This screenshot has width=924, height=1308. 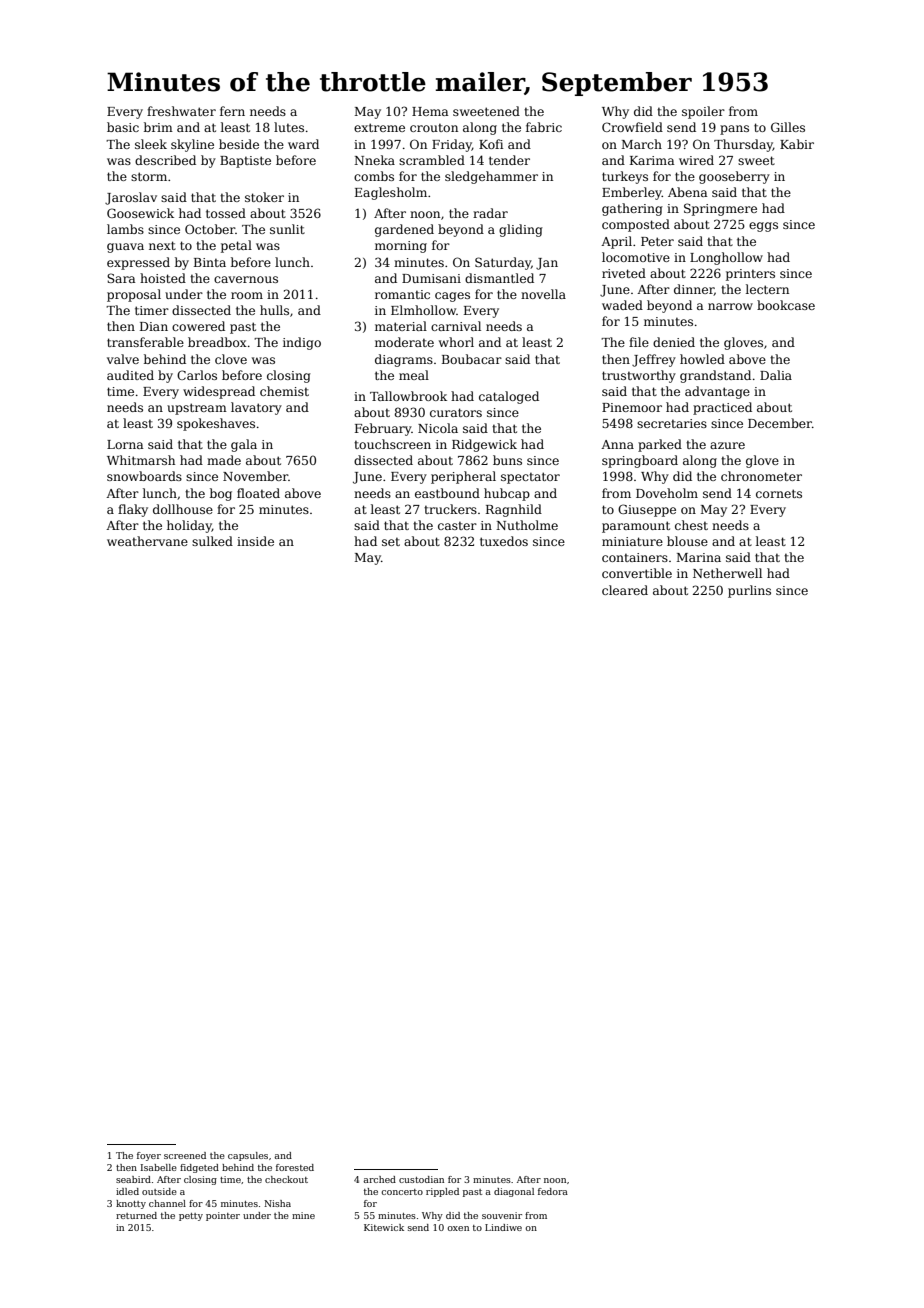 I want to click on purlins, so click(x=749, y=591).
